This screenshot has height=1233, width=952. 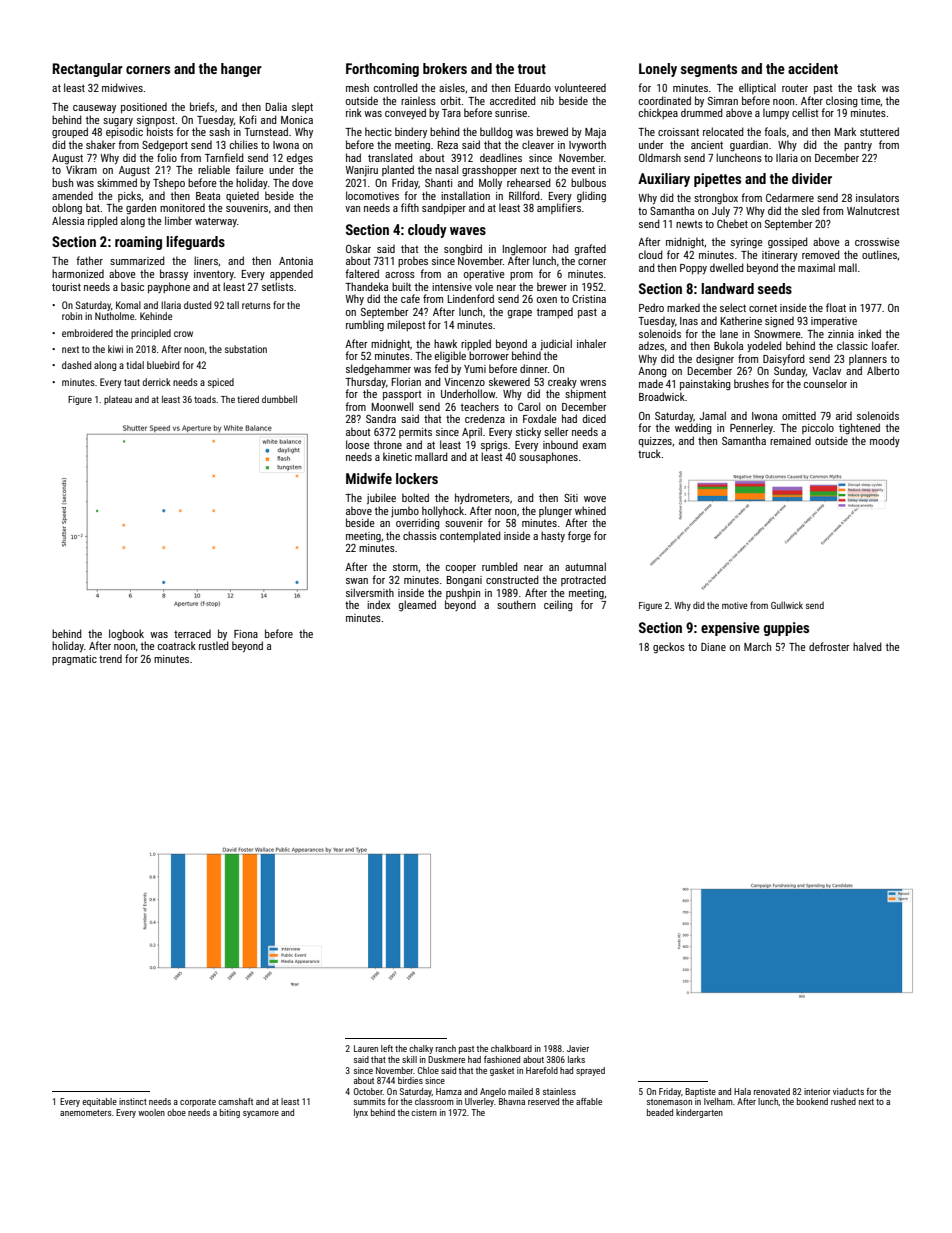 I want to click on segments, so click(x=709, y=70).
